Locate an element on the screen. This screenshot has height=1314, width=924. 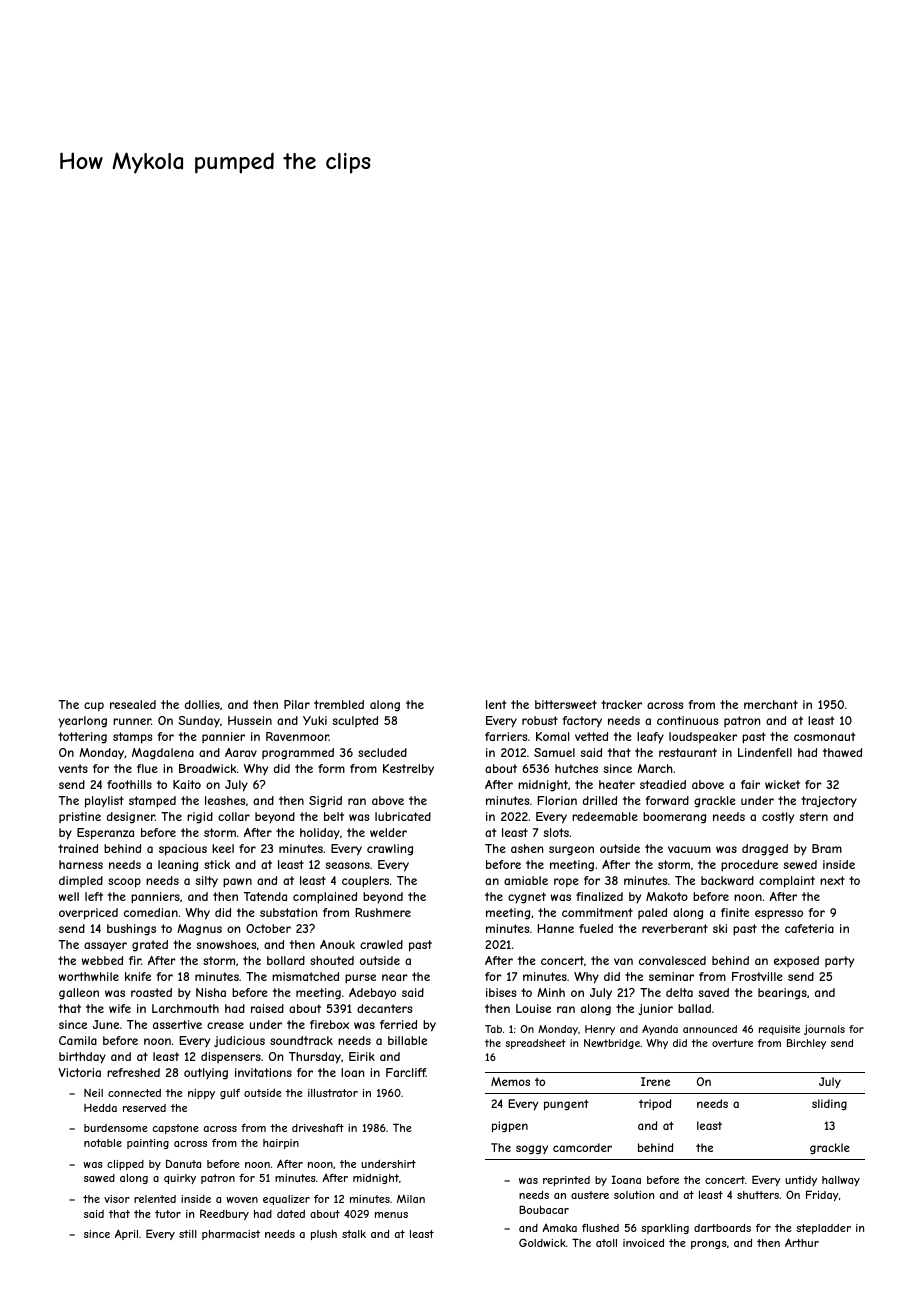
van is located at coordinates (623, 961).
